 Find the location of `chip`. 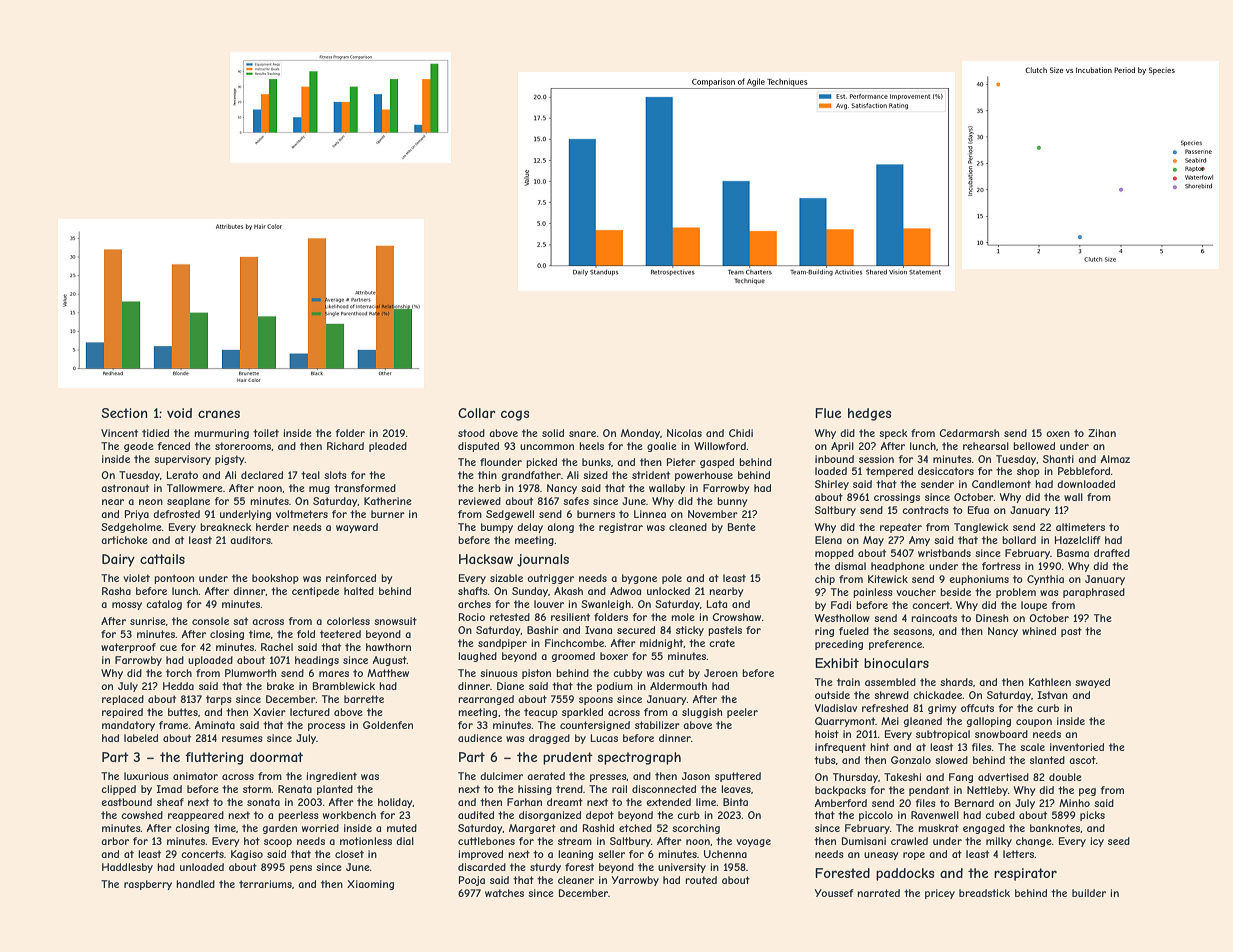

chip is located at coordinates (825, 580).
